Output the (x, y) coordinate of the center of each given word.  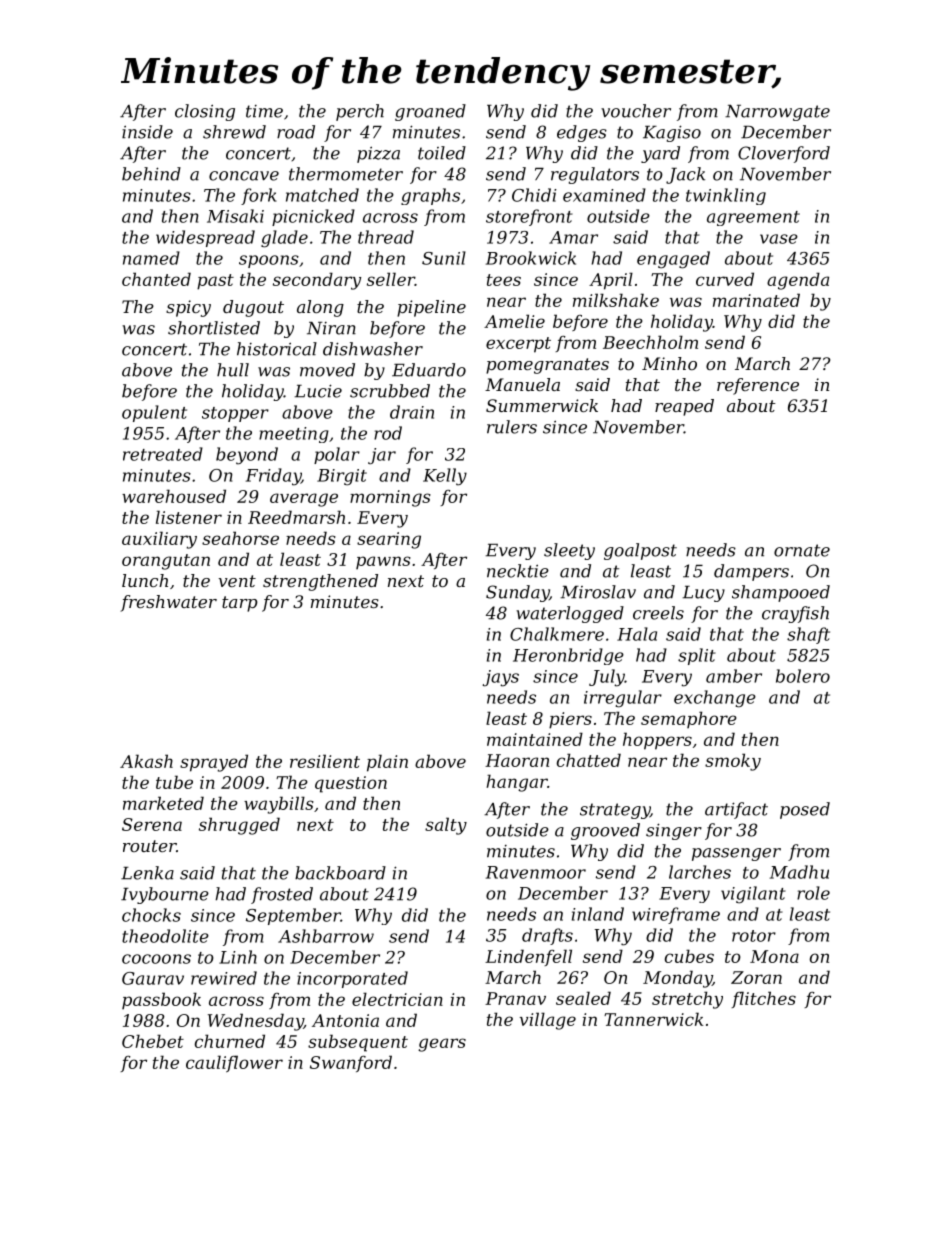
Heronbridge (568, 656)
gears (442, 1045)
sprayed (214, 763)
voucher (636, 111)
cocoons (156, 959)
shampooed (781, 593)
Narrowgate (777, 113)
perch (360, 112)
